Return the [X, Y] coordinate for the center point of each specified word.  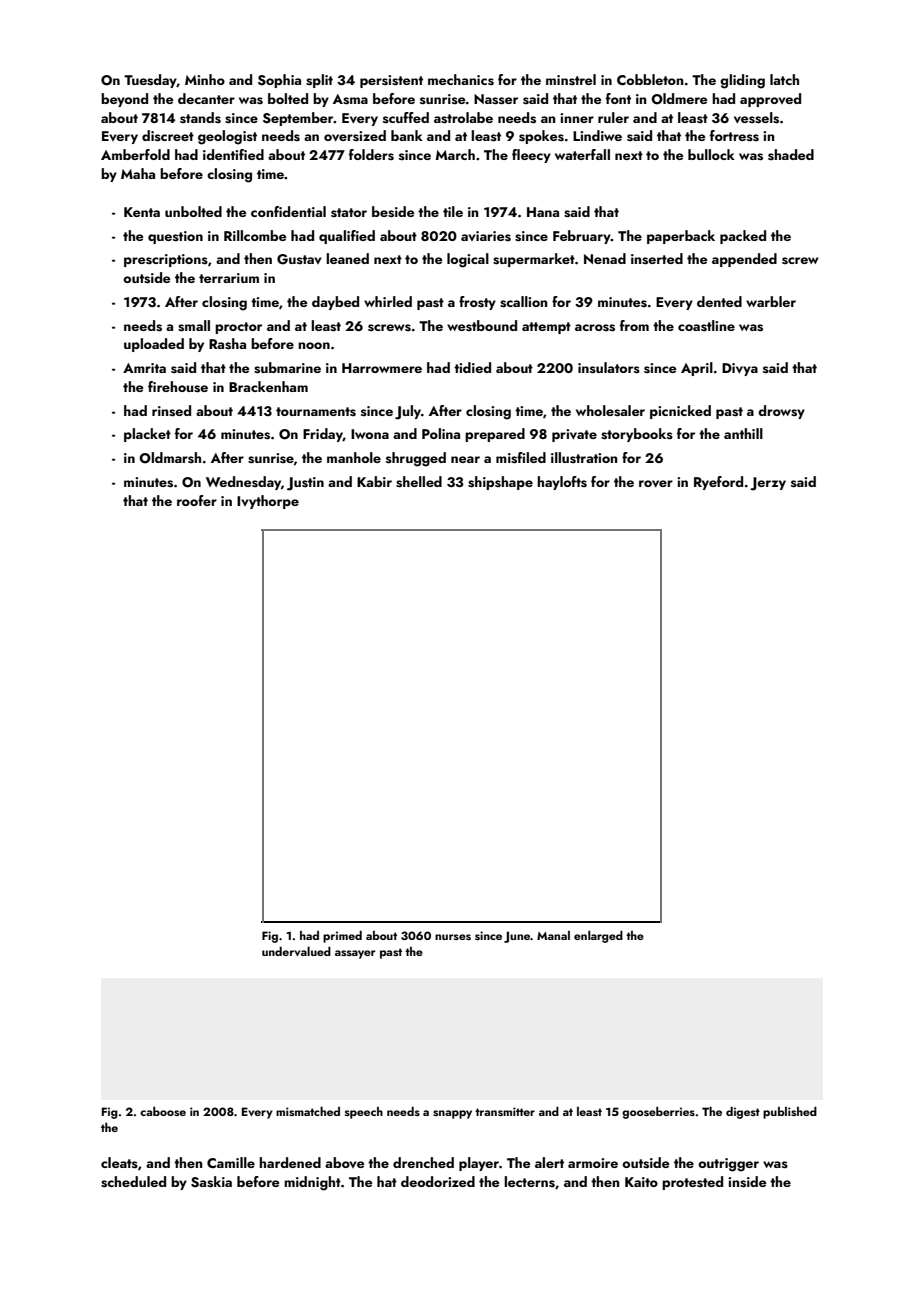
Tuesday [150, 81]
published [790, 1112]
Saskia [211, 1182]
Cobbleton [650, 79]
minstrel [571, 80]
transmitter [505, 1111]
